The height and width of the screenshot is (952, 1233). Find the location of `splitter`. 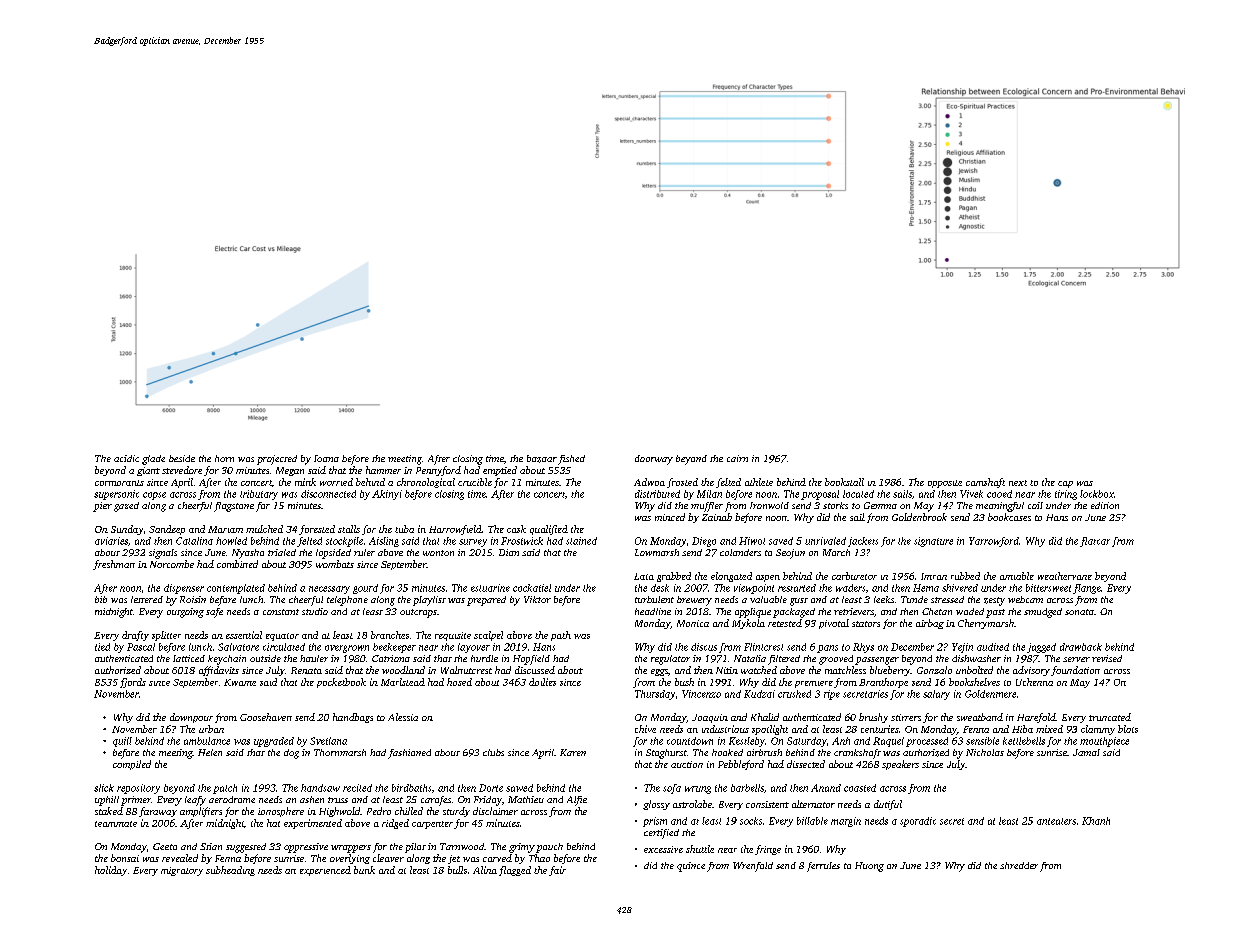

splitter is located at coordinates (166, 636).
